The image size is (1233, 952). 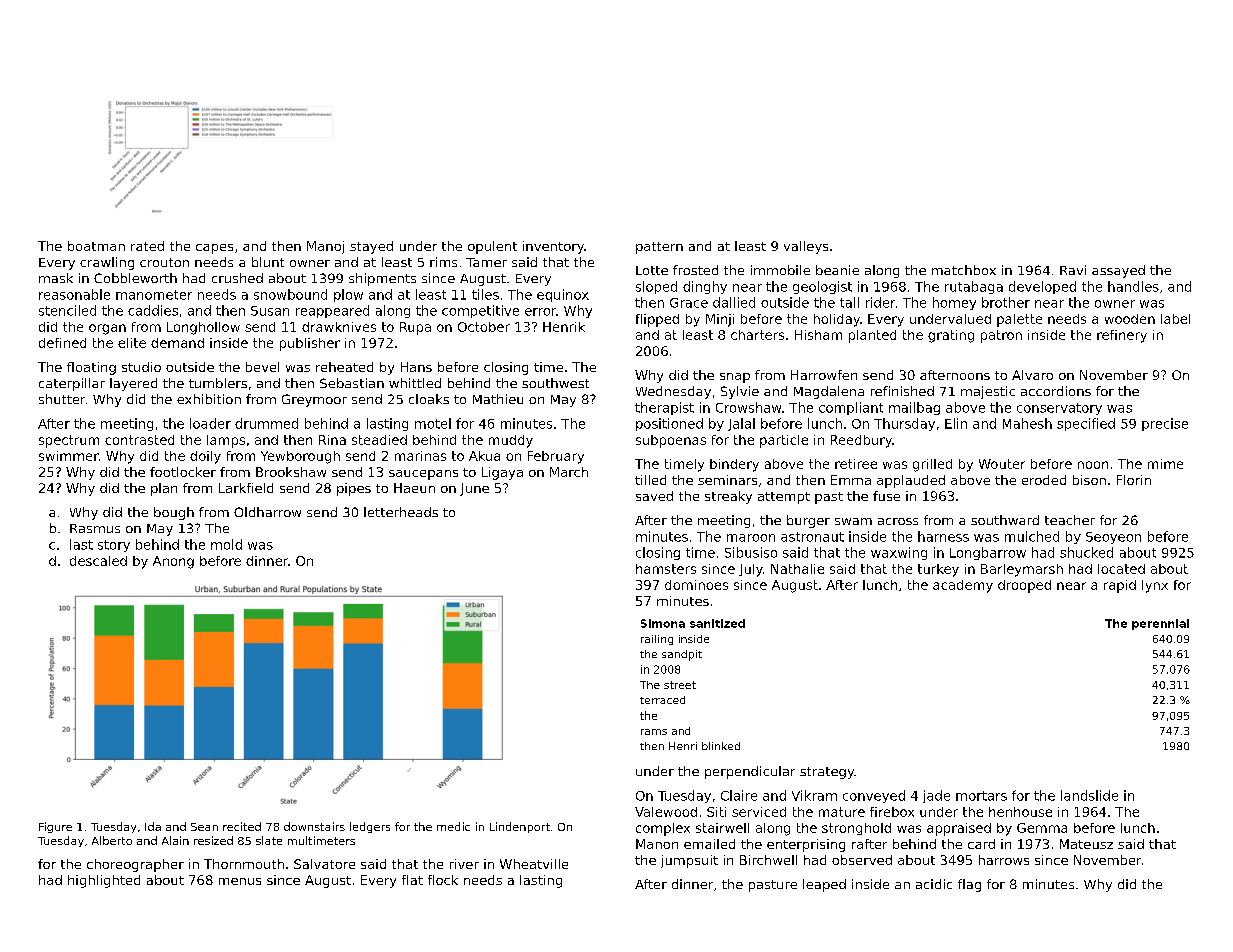 What do you see at coordinates (291, 472) in the screenshot?
I see `Brookshaw` at bounding box center [291, 472].
